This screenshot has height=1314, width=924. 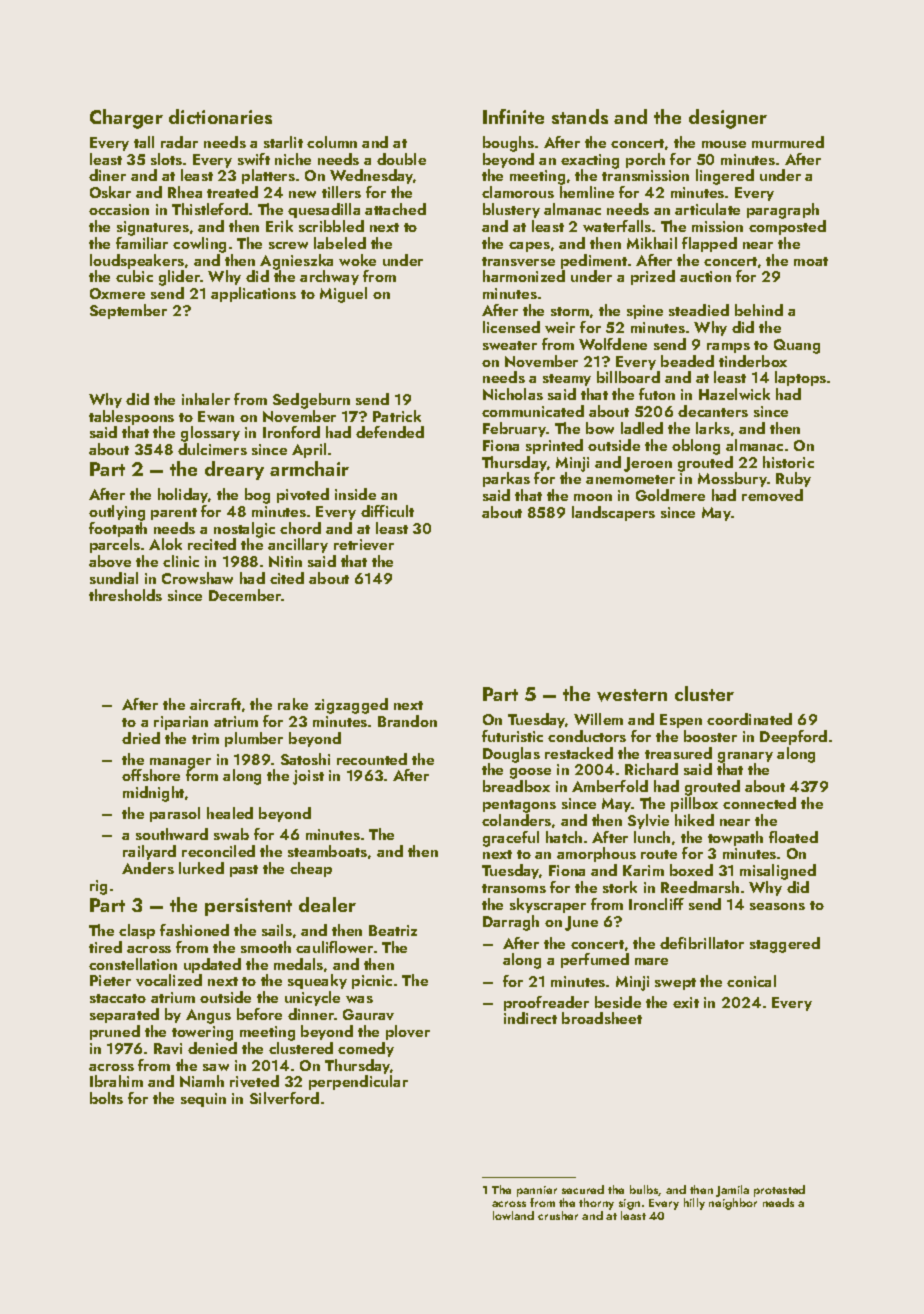 I want to click on futuristic, so click(x=512, y=736).
